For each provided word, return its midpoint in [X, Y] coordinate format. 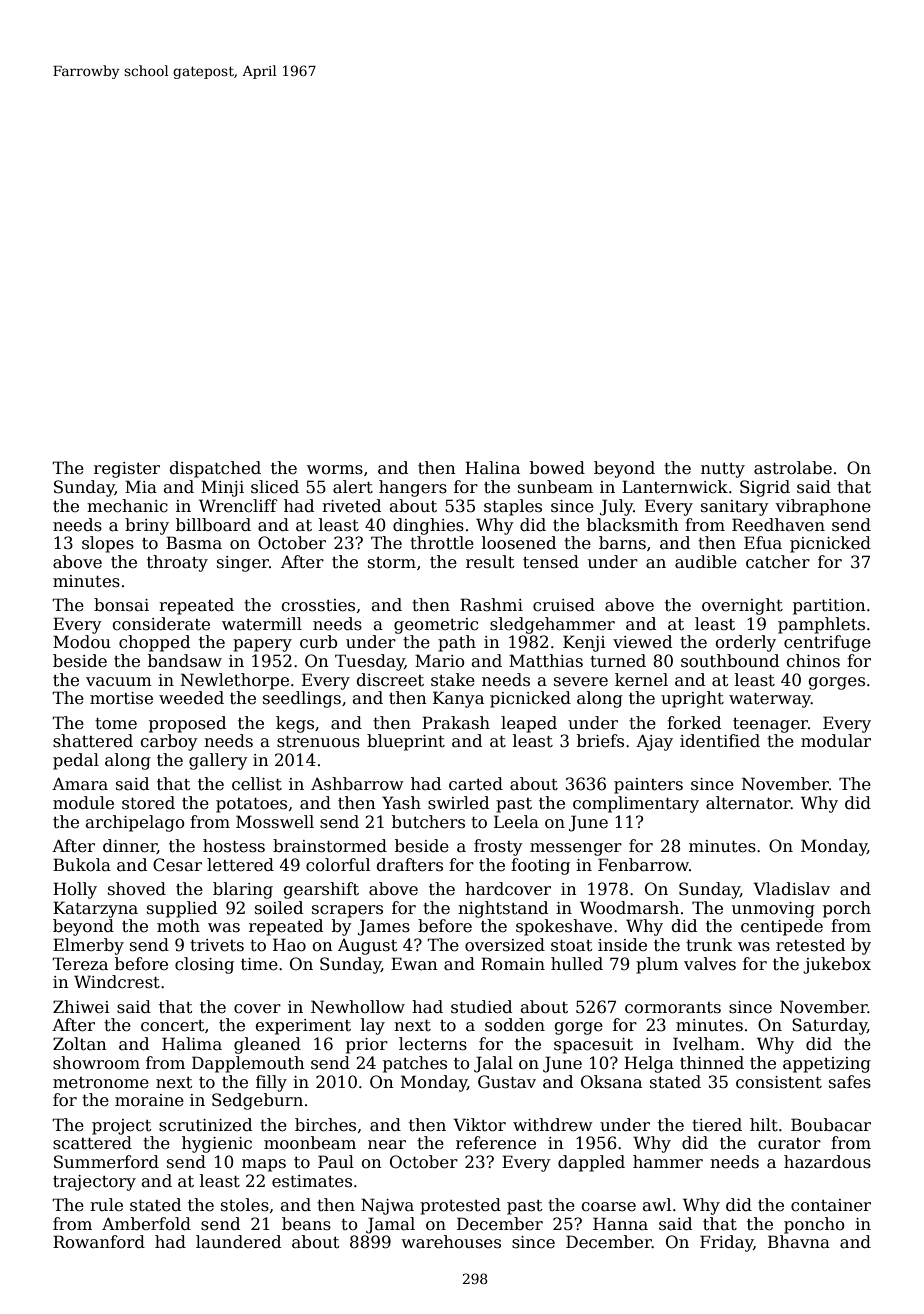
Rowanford [99, 1242]
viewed [642, 642]
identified [720, 741]
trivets [217, 945]
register [127, 470]
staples [513, 507]
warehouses [451, 1242]
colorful [338, 865]
